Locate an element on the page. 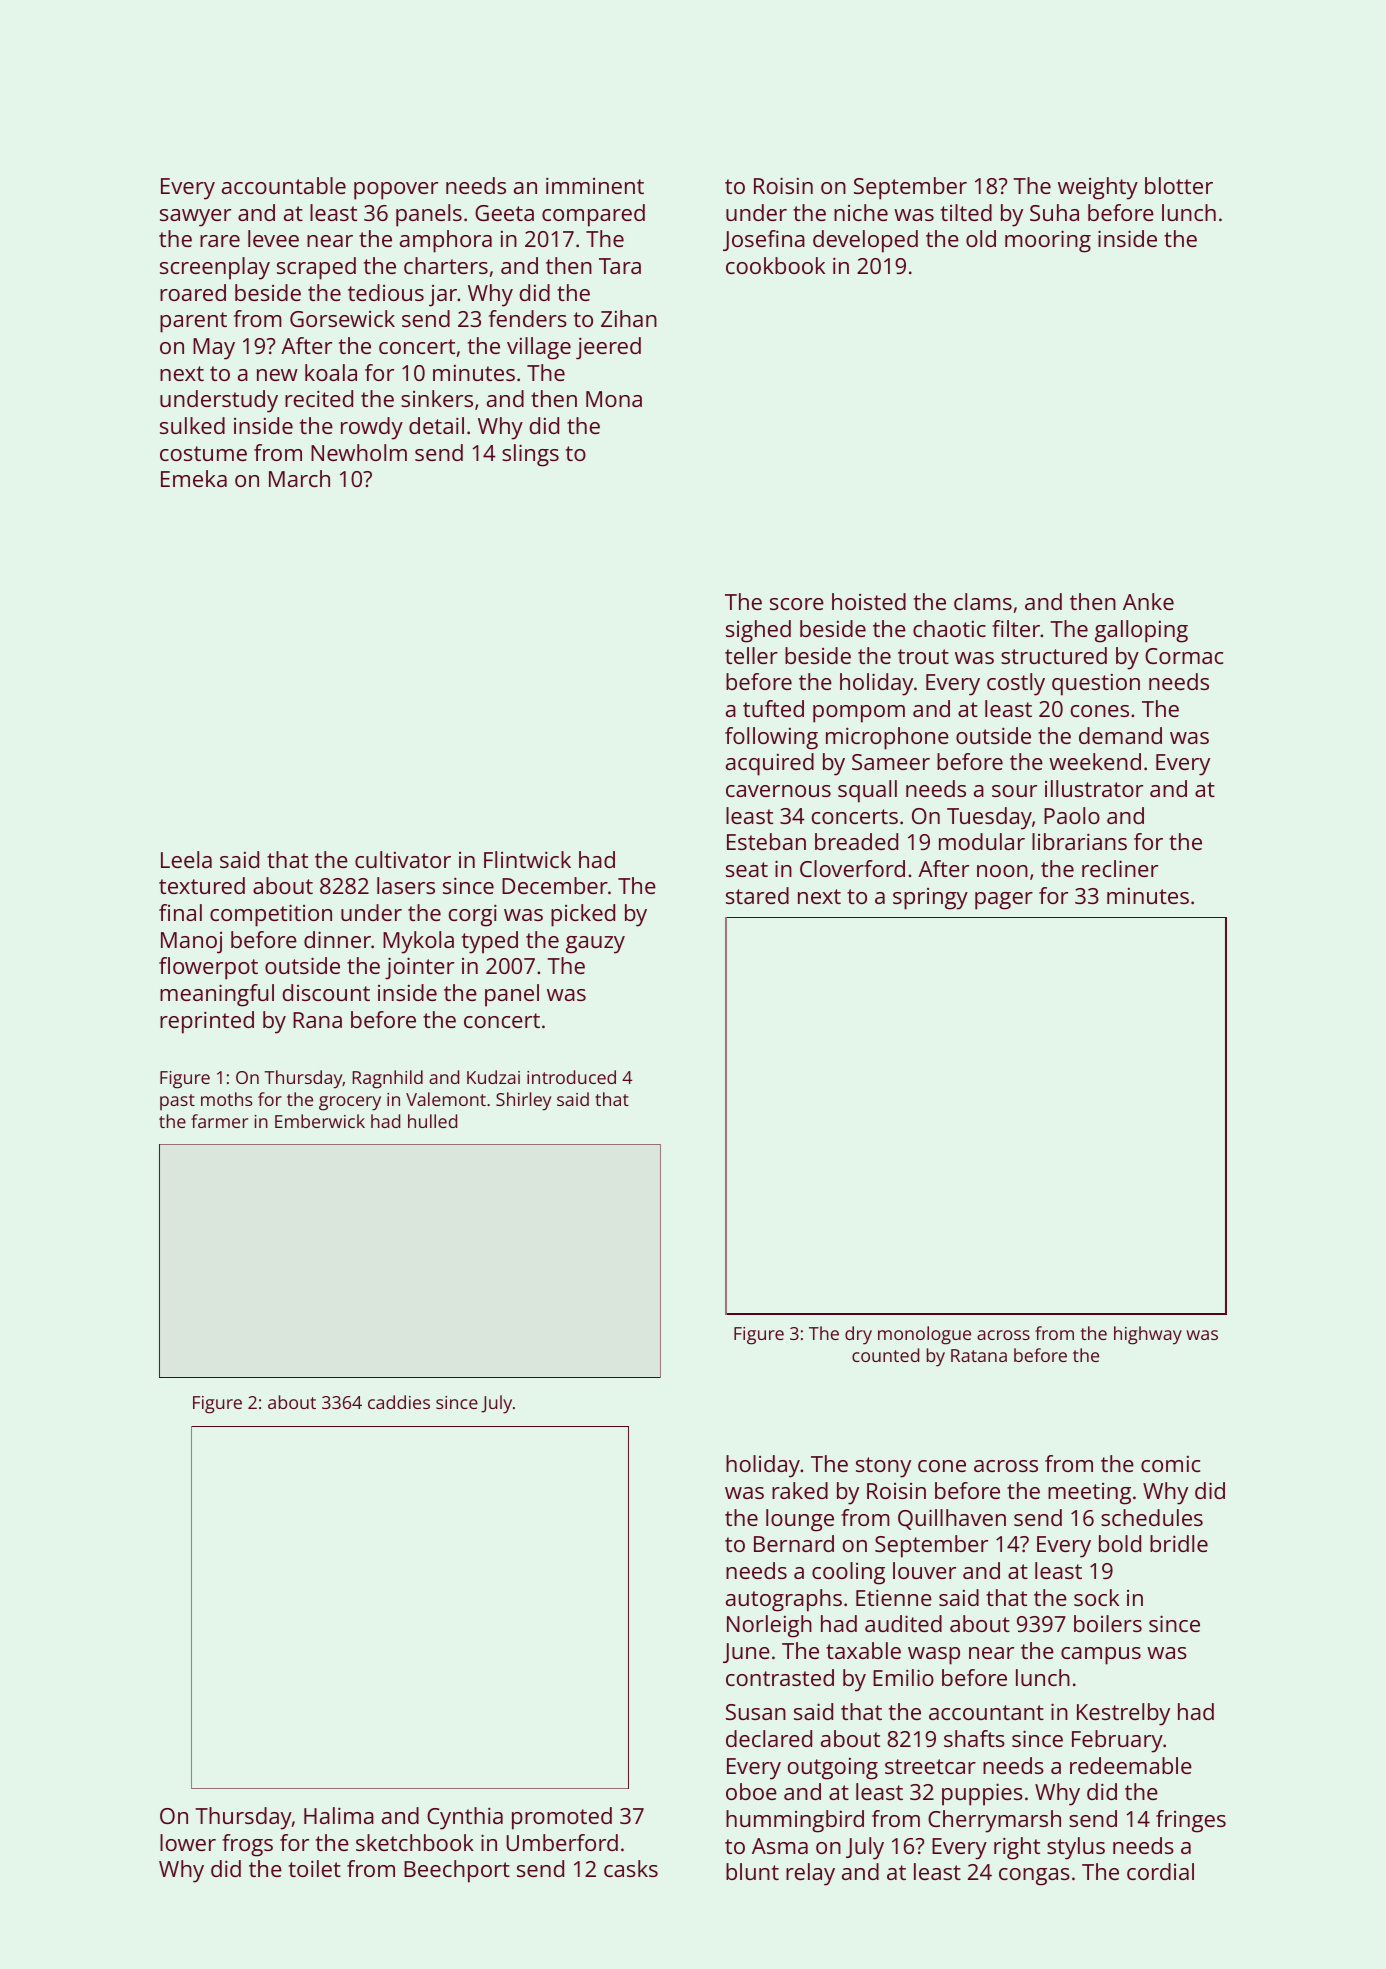 Image resolution: width=1386 pixels, height=1969 pixels. Geeta is located at coordinates (504, 213).
